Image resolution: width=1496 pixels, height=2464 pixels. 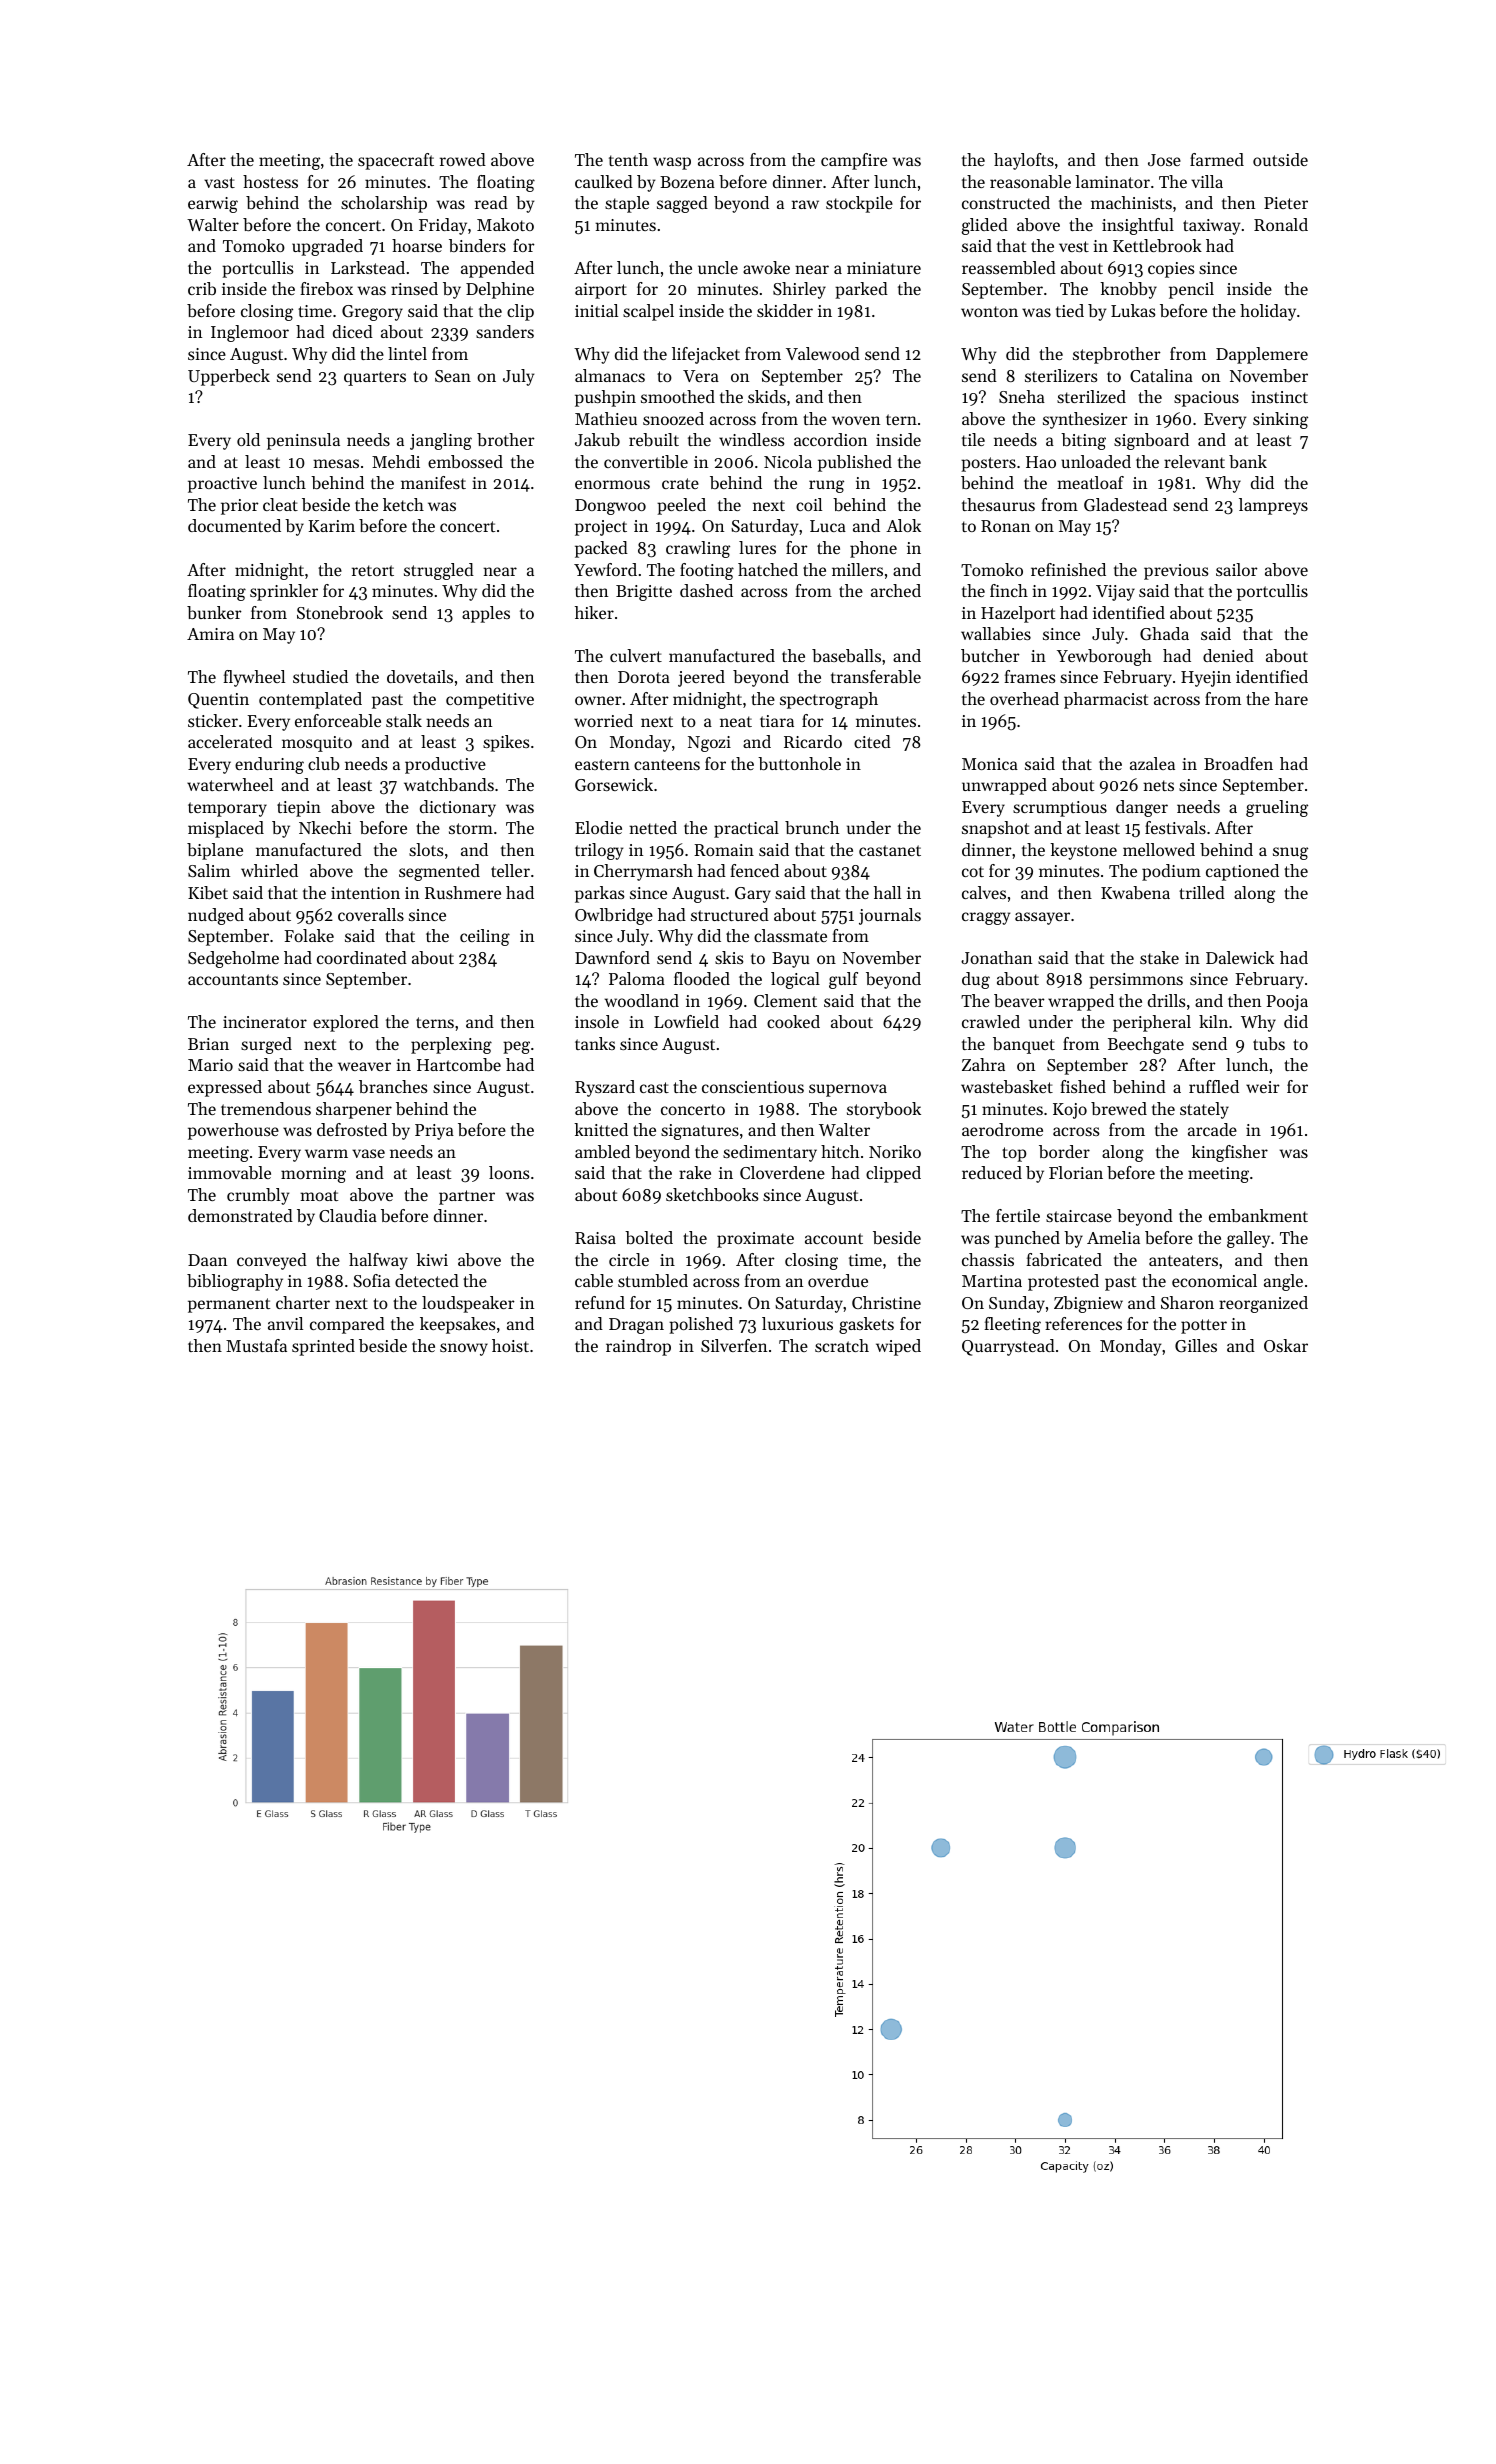 I want to click on parked, so click(x=861, y=290).
